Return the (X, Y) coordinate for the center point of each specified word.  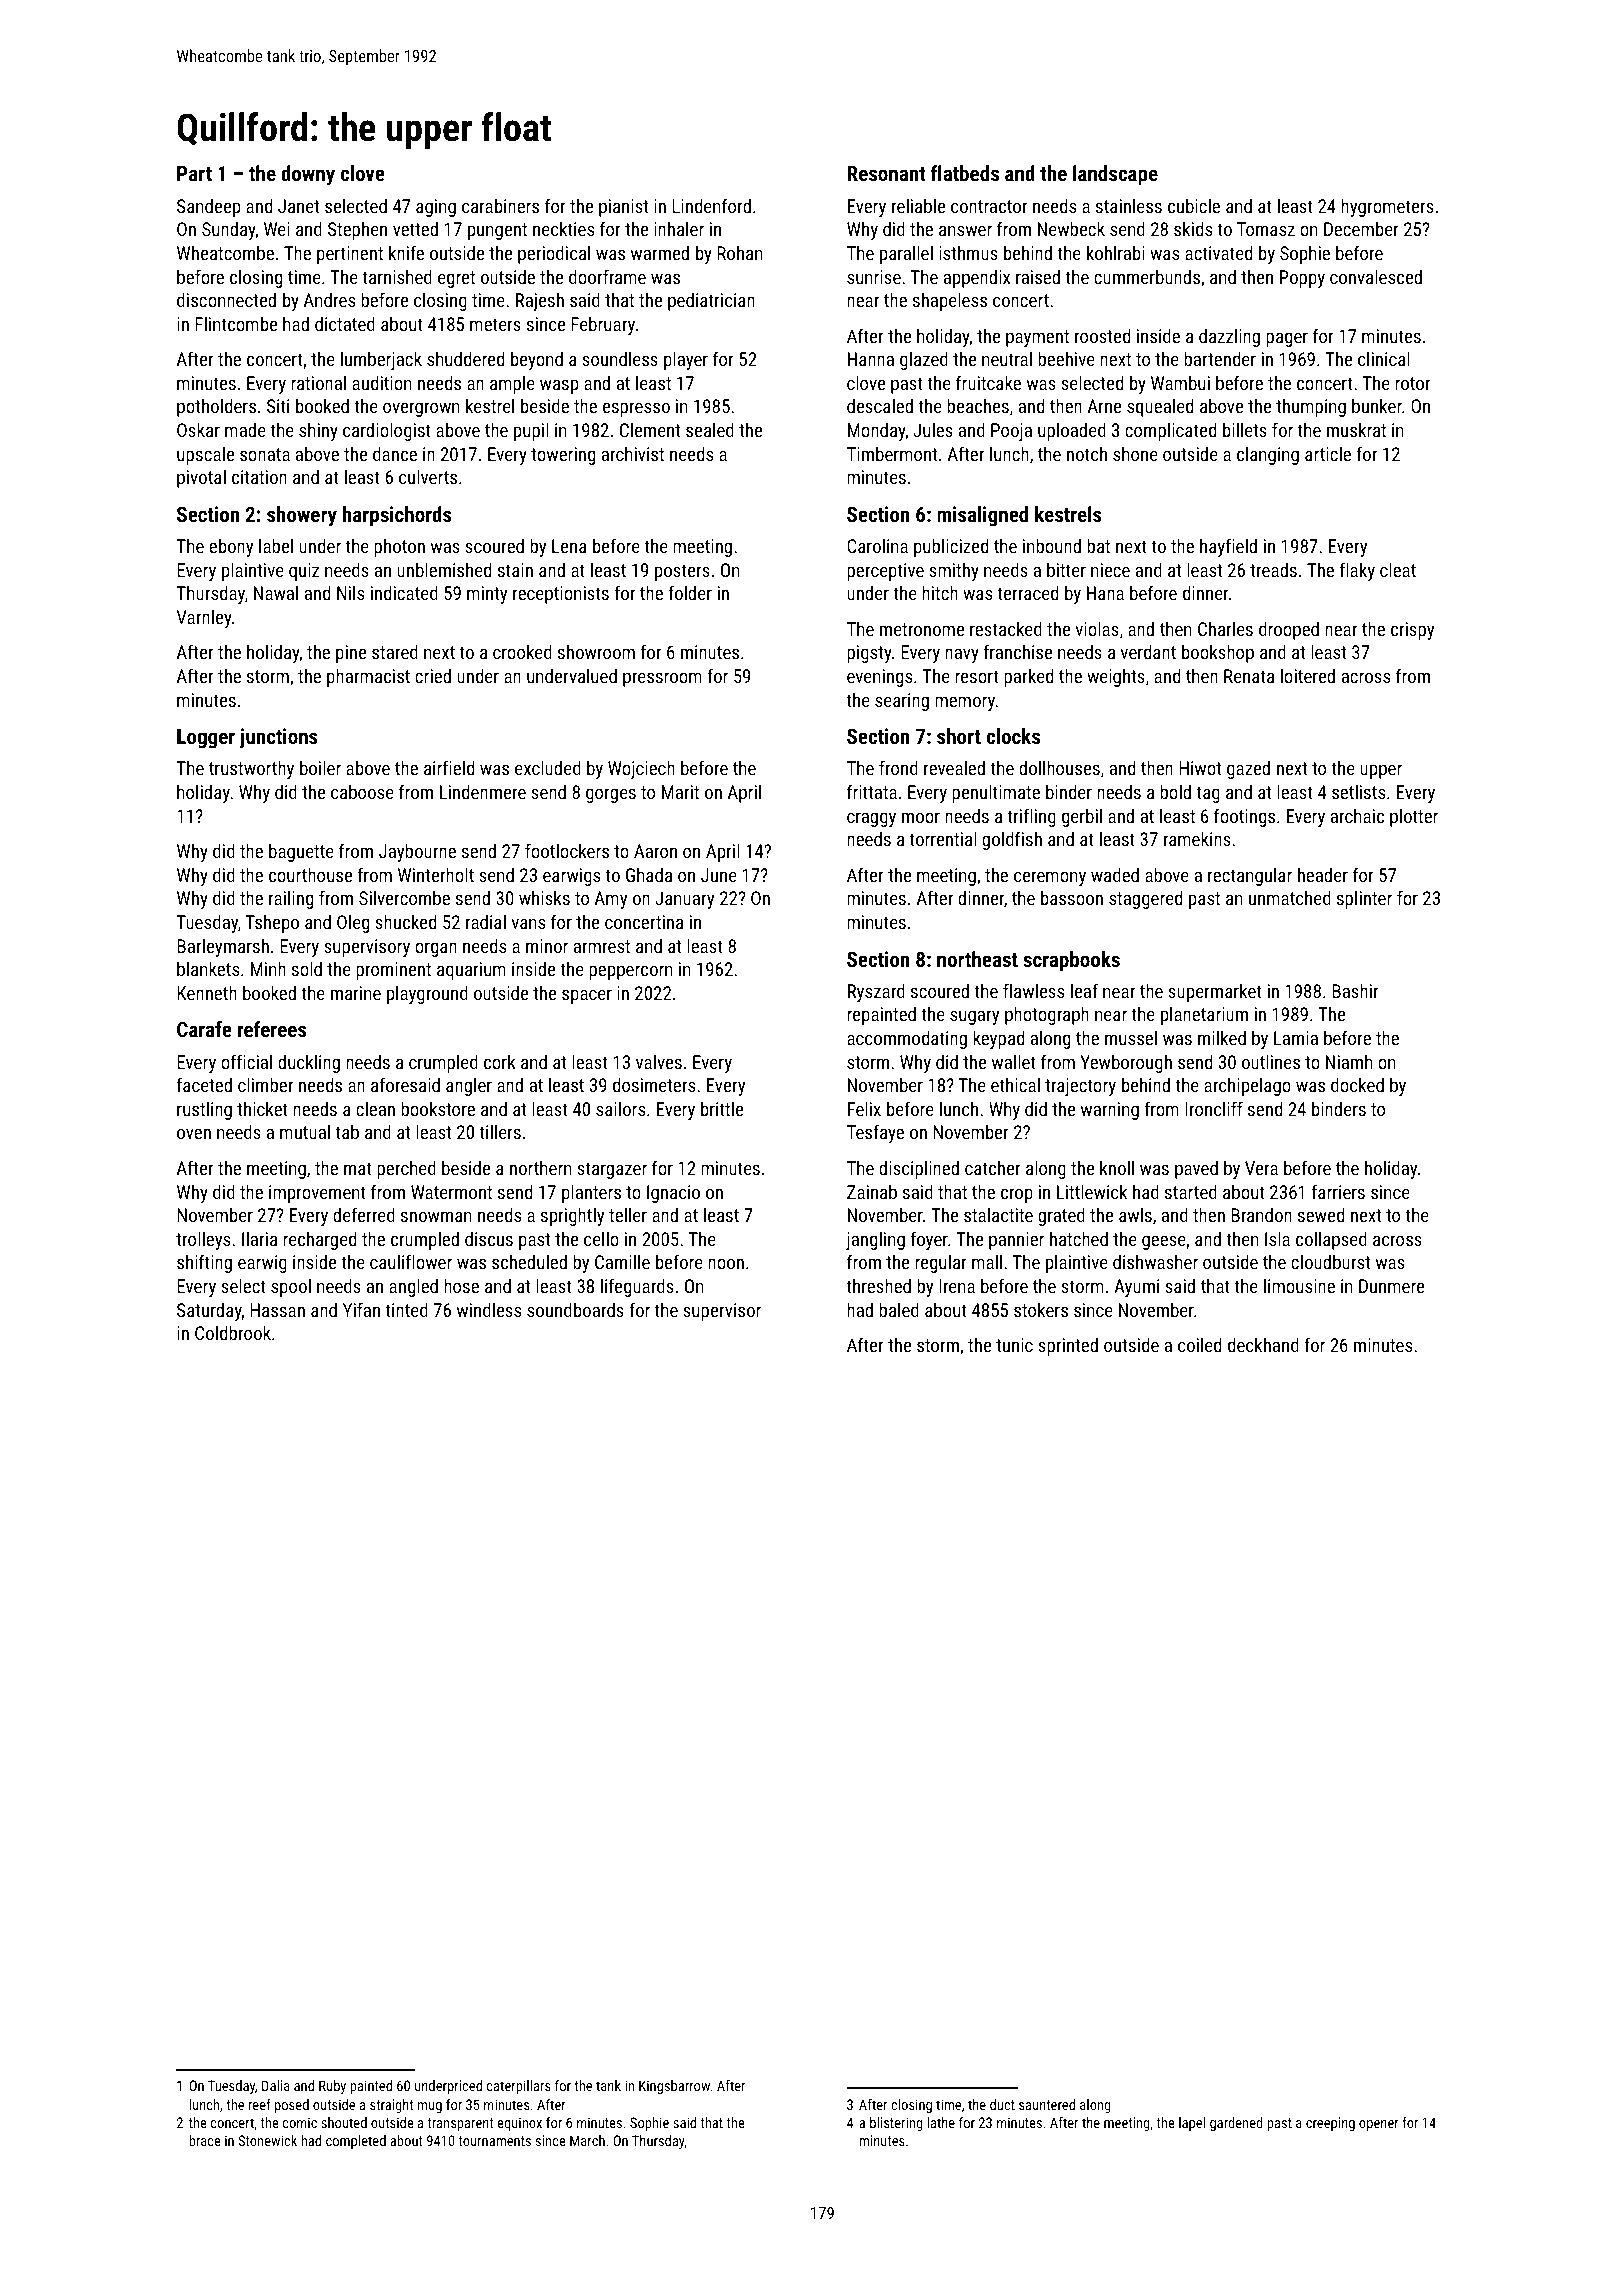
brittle (722, 1108)
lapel (1192, 2124)
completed (356, 2142)
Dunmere (1391, 1286)
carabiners (500, 205)
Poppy (1302, 279)
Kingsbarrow (675, 2087)
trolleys (203, 1240)
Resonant (886, 173)
